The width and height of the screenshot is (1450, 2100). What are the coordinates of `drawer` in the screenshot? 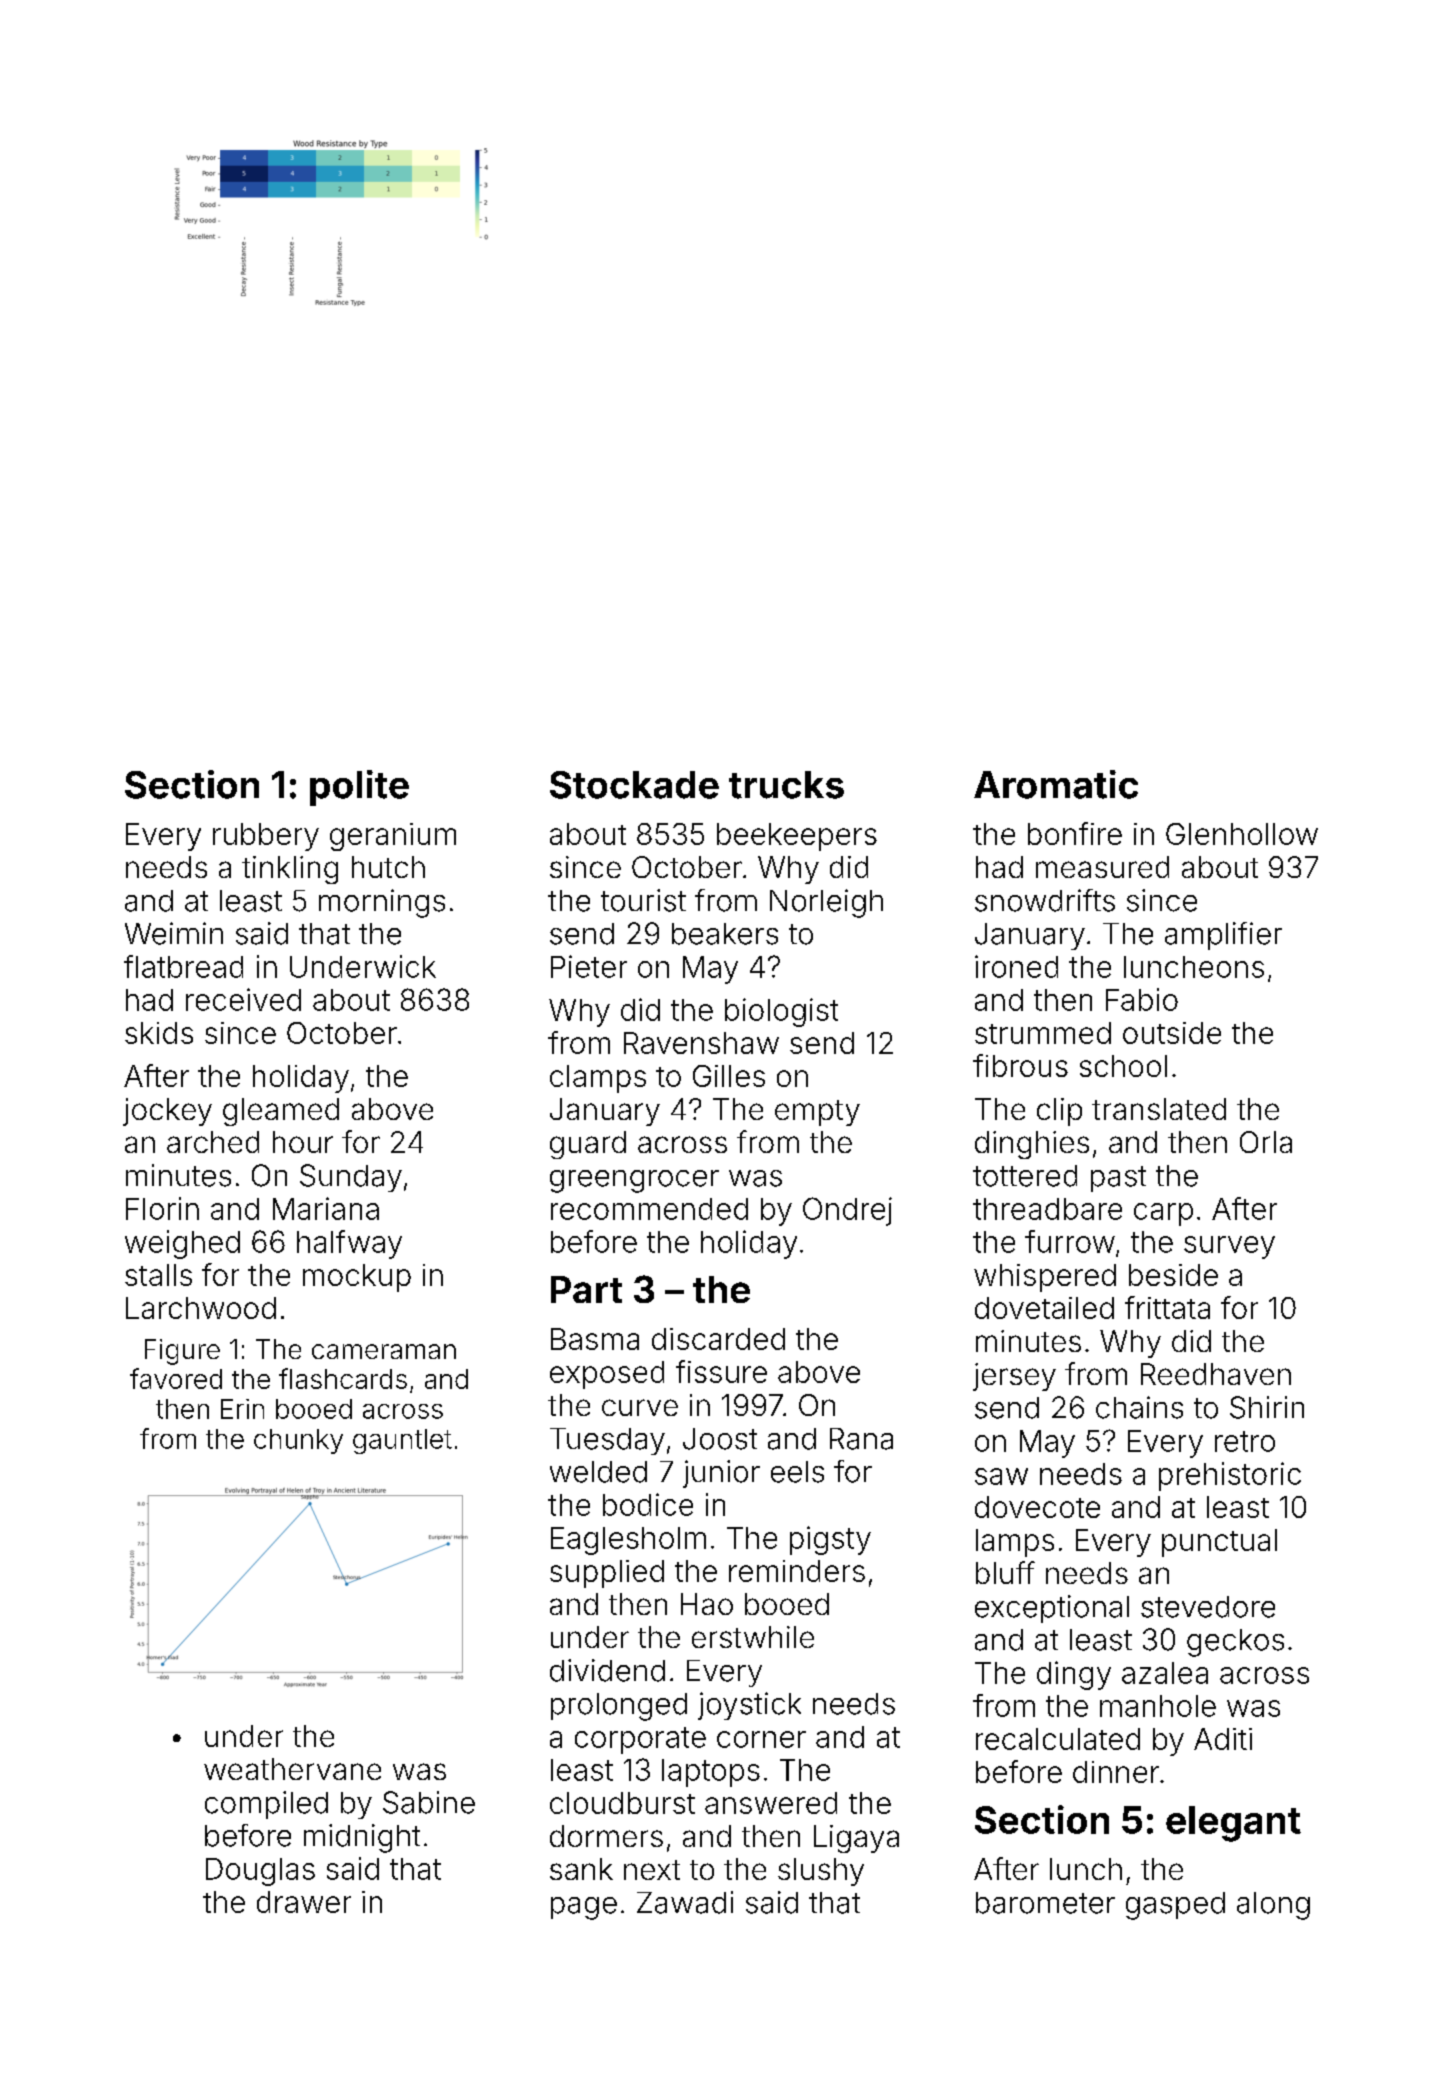 It's located at (304, 1902).
